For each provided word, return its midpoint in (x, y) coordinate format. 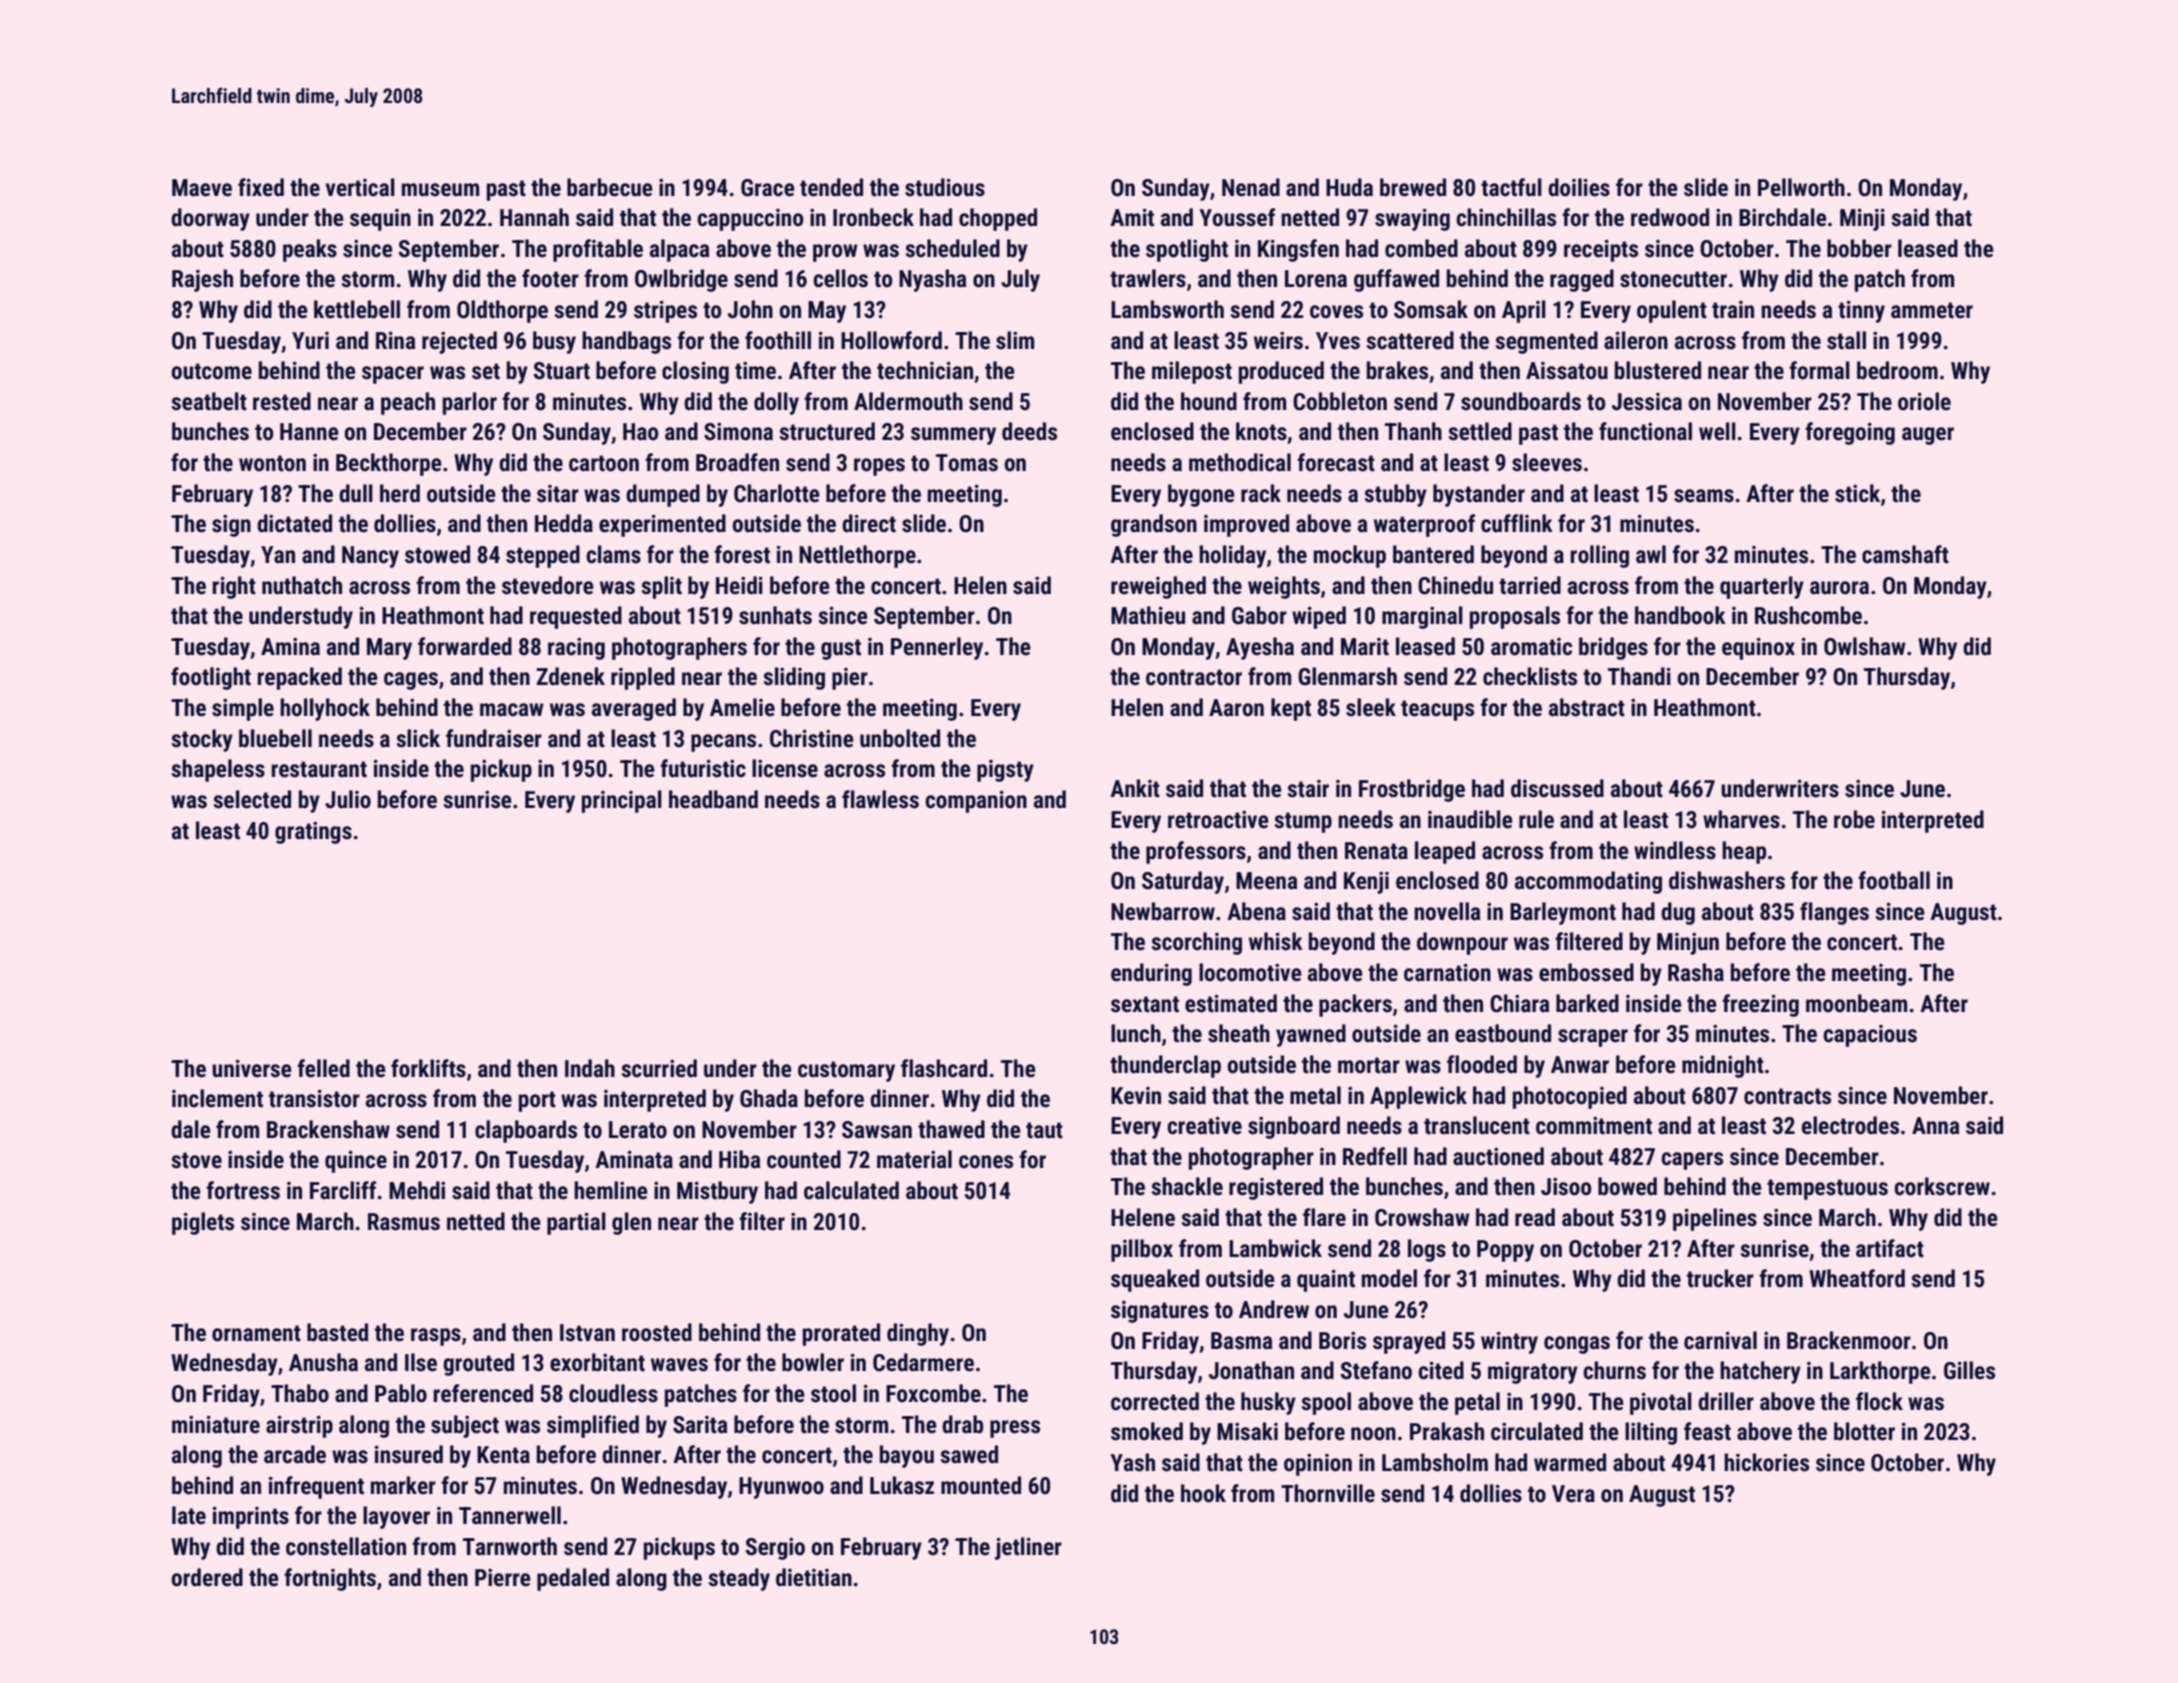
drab (962, 1424)
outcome (211, 371)
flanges (1834, 913)
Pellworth (1801, 187)
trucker (1720, 1278)
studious (945, 187)
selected (252, 799)
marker (403, 1485)
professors (1196, 852)
